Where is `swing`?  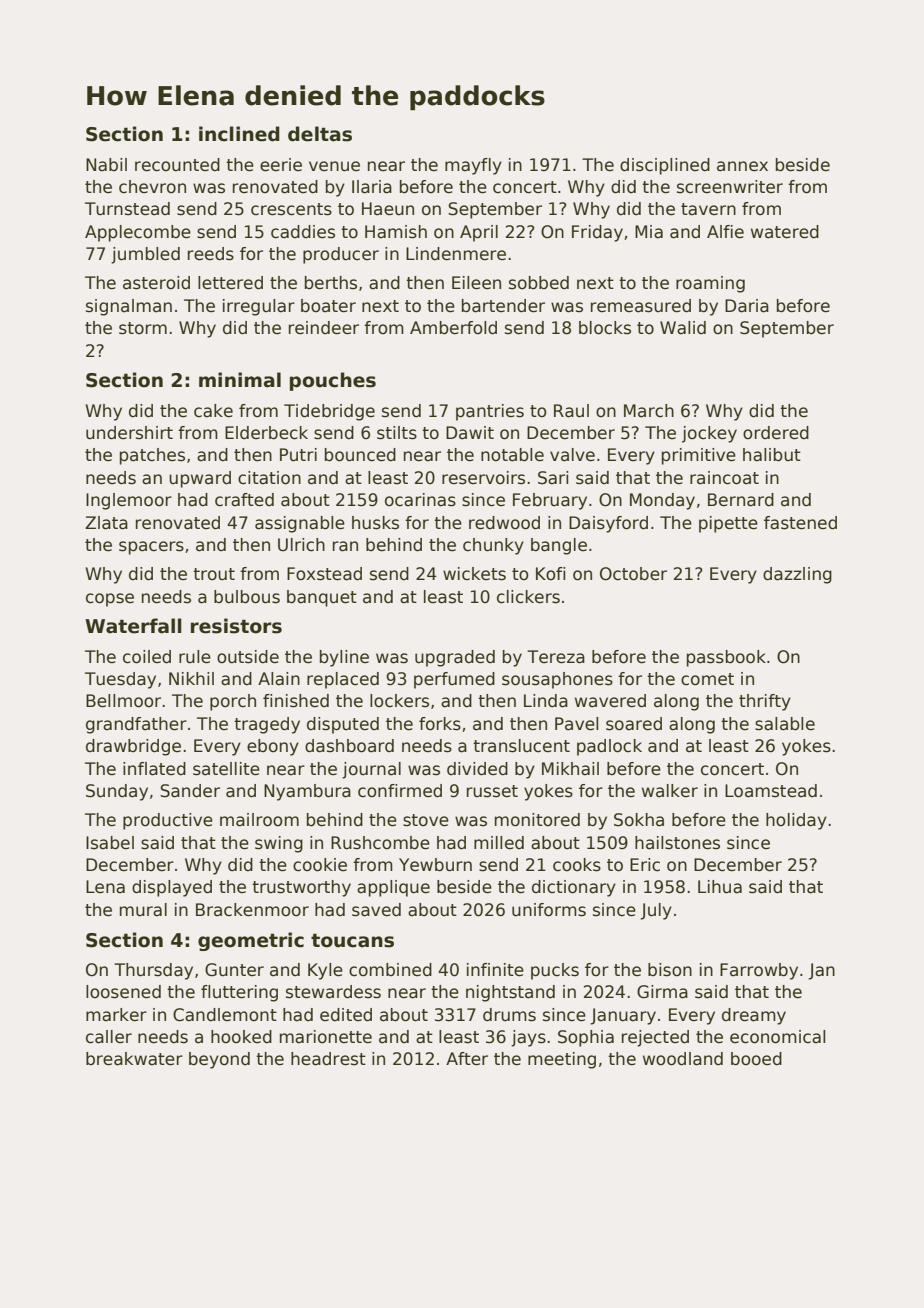
swing is located at coordinates (279, 844).
